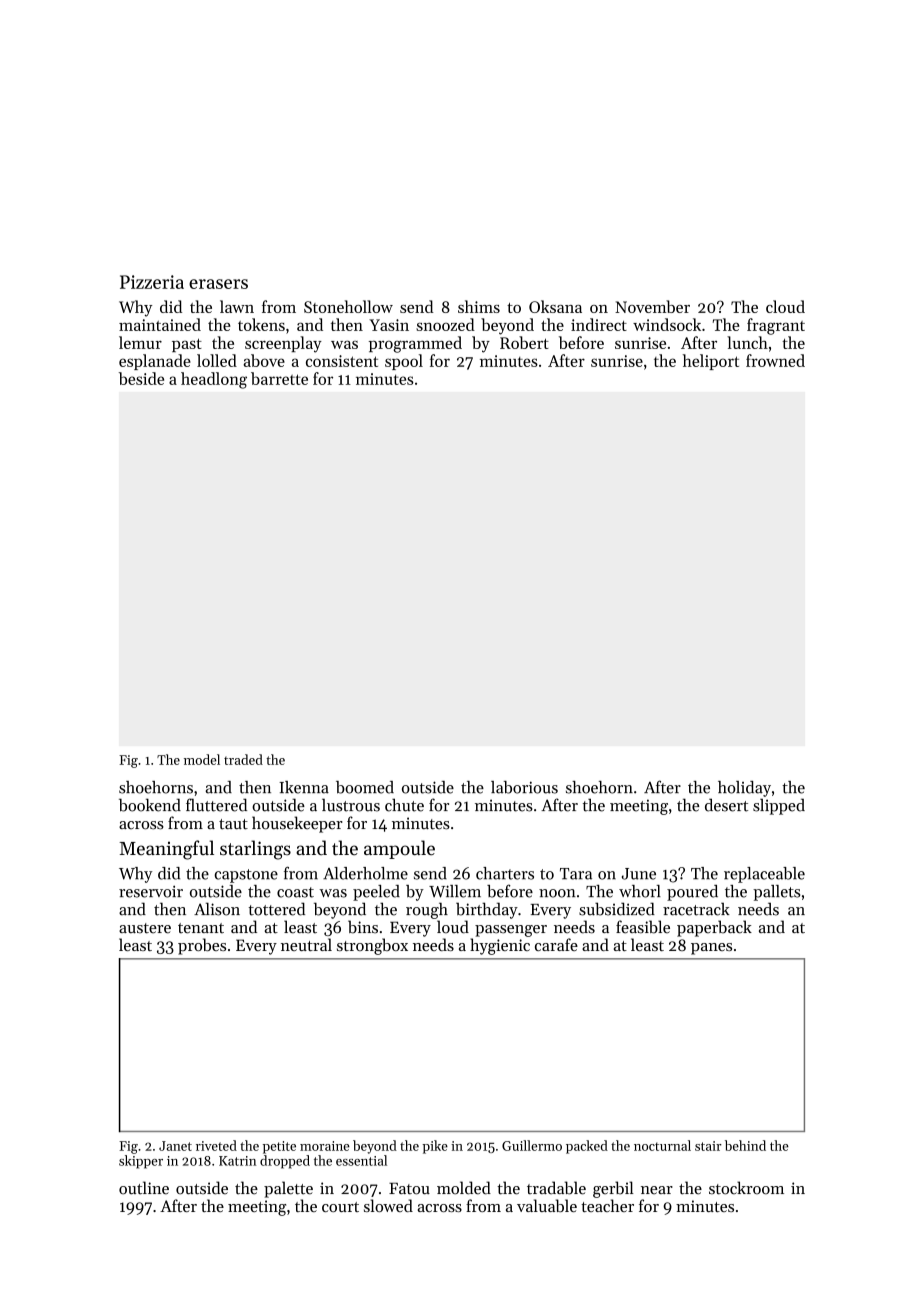 Image resolution: width=924 pixels, height=1308 pixels. What do you see at coordinates (214, 380) in the image?
I see `headlong` at bounding box center [214, 380].
